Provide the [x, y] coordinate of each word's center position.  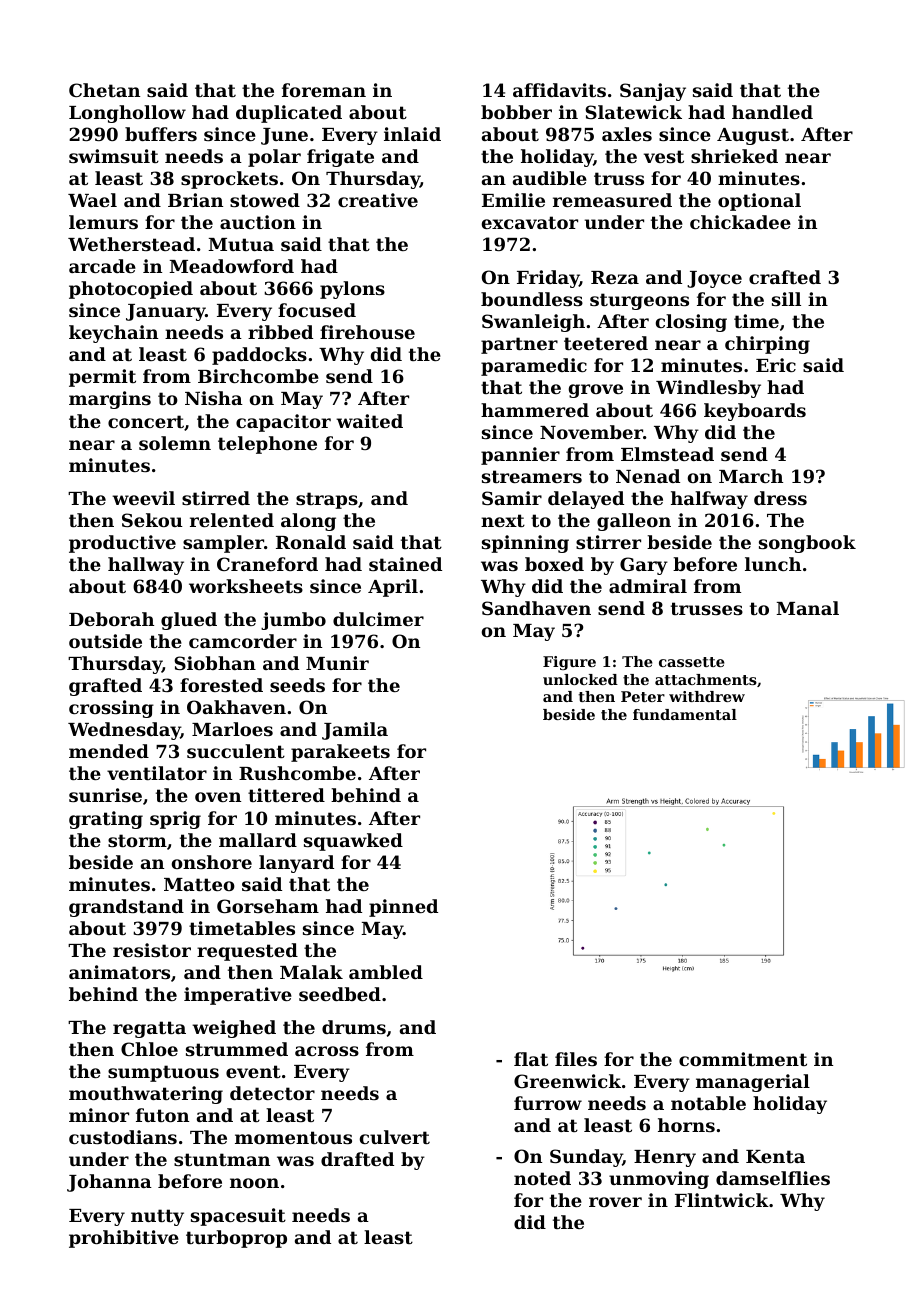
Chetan [104, 90]
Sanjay [653, 92]
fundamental [685, 714]
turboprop [236, 1239]
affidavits [559, 90]
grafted [105, 687]
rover [615, 1202]
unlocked [580, 679]
